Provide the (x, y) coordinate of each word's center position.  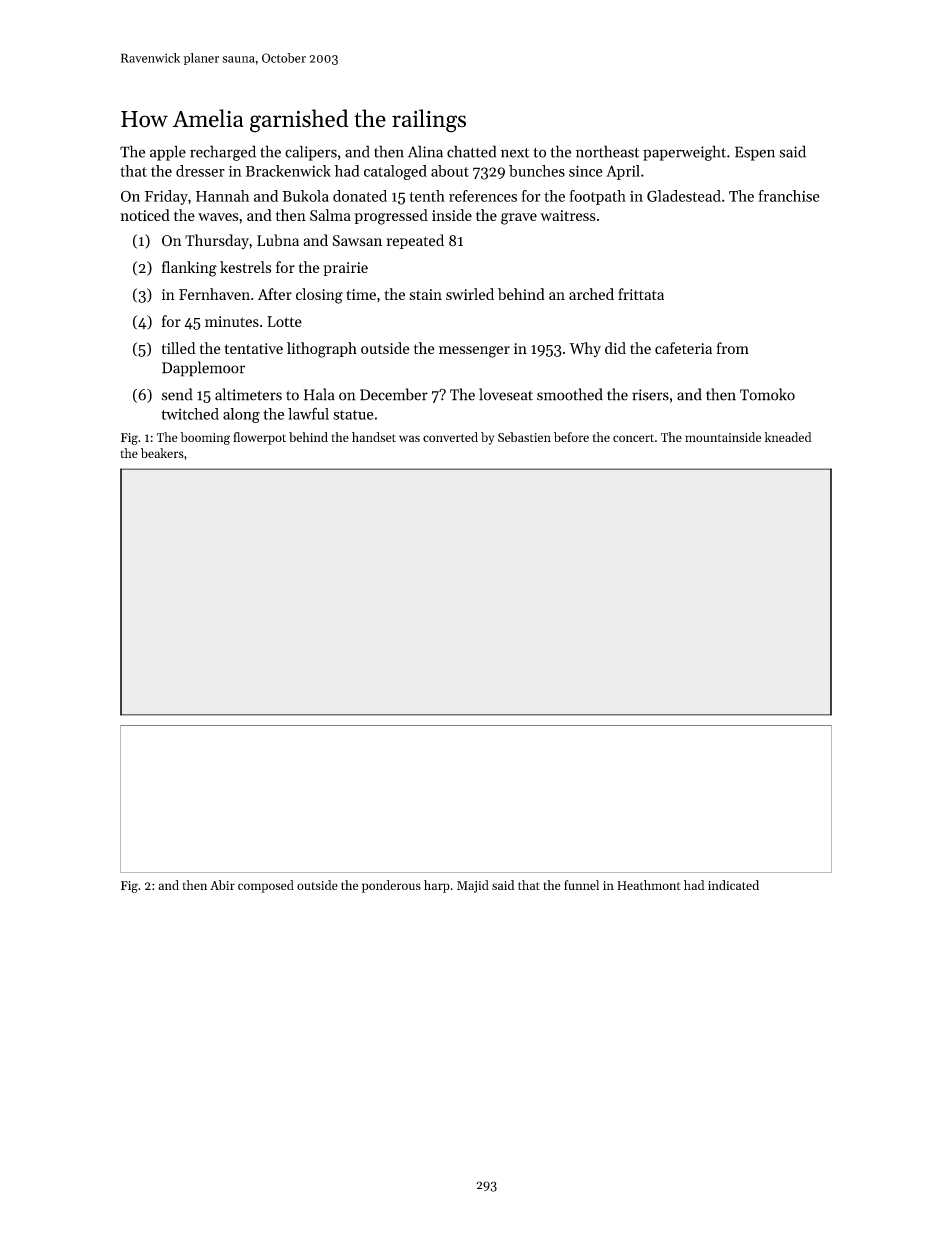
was (409, 438)
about (450, 171)
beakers (162, 453)
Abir (222, 885)
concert (633, 438)
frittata (641, 294)
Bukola (305, 196)
